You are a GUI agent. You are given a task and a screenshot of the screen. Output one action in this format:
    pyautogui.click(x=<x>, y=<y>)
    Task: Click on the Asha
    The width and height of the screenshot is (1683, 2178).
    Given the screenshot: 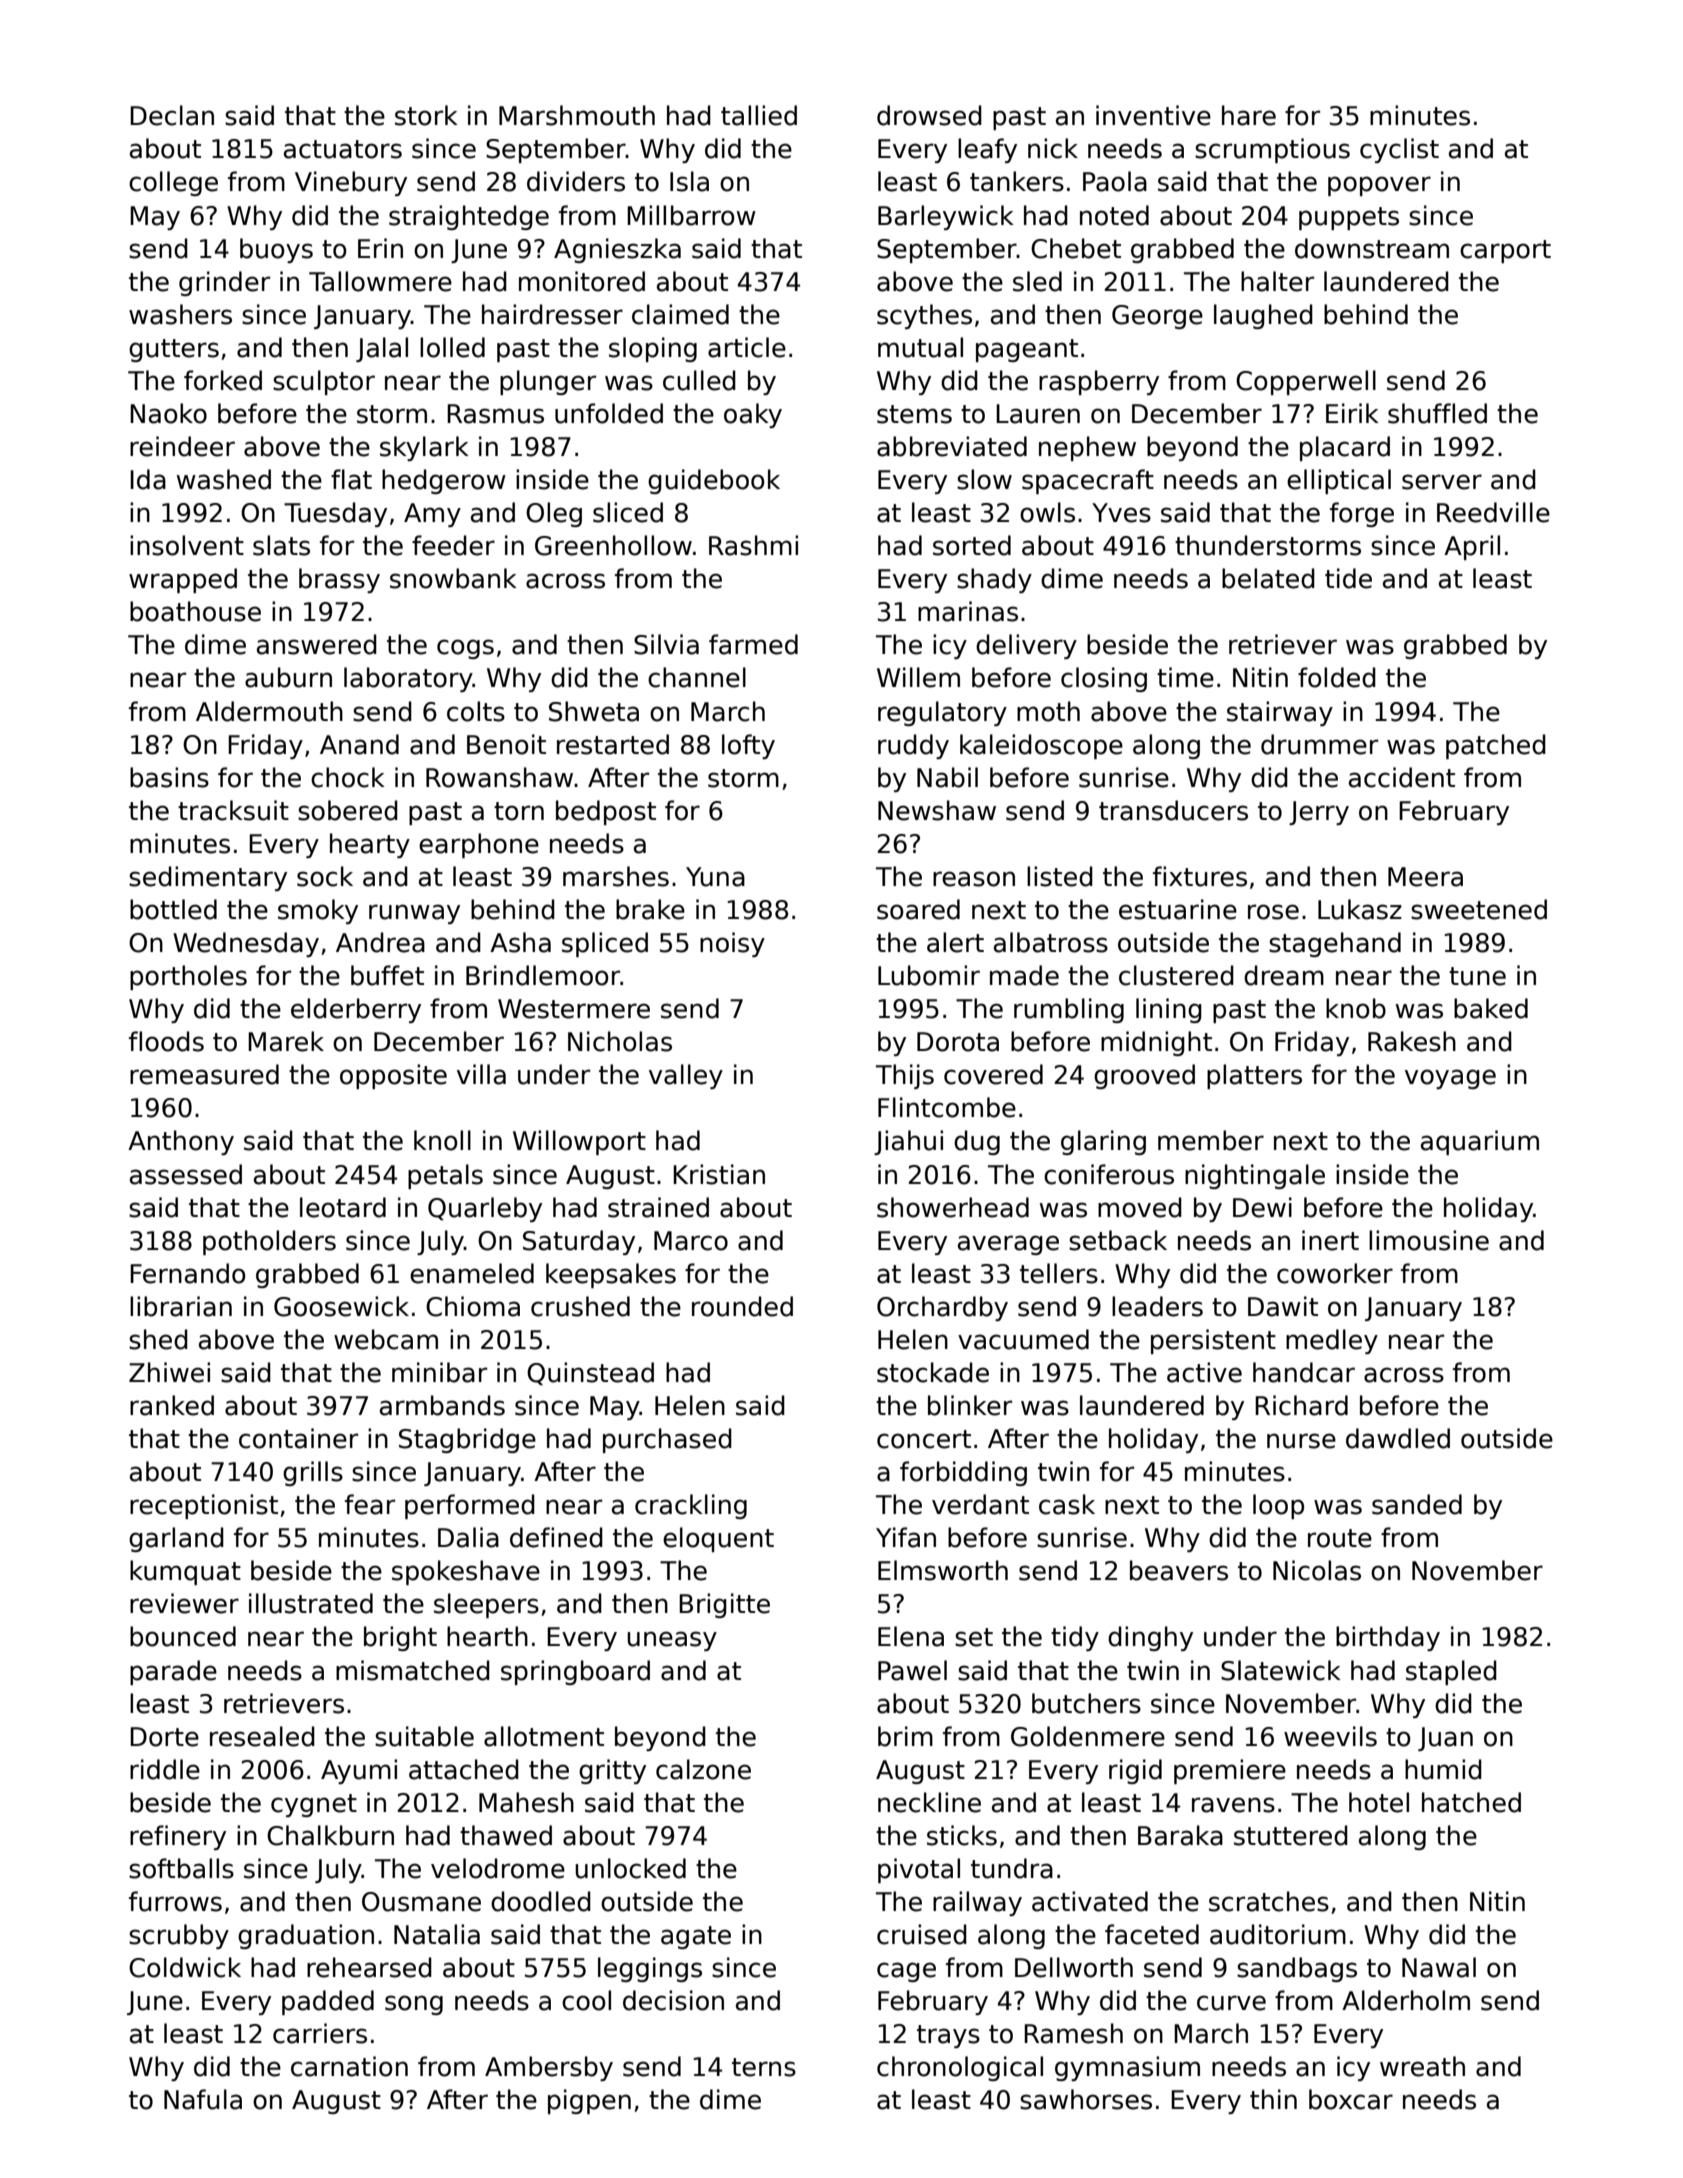 What is the action you would take?
    pyautogui.click(x=520, y=942)
